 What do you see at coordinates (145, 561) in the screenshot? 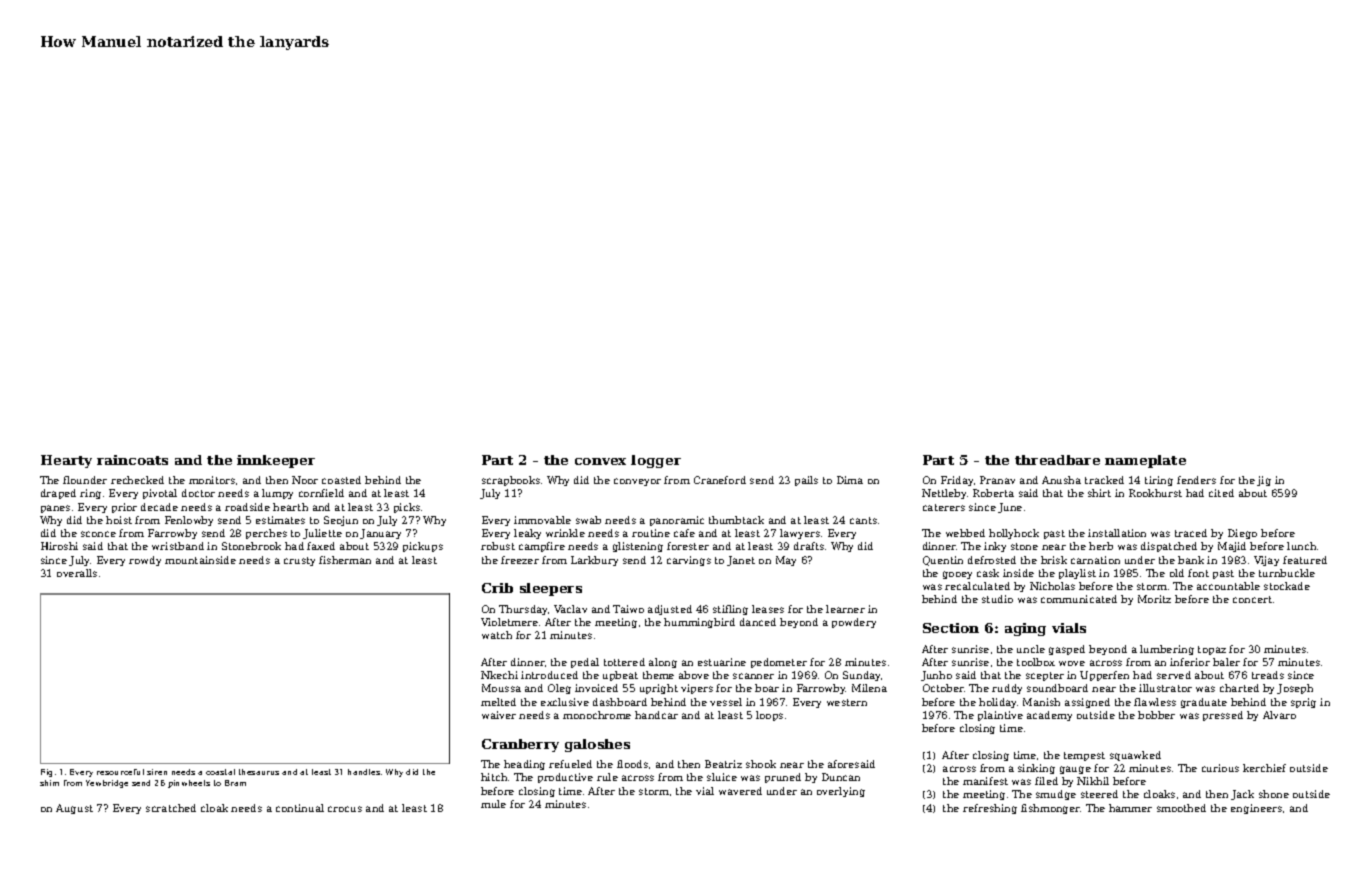
I see `rowdy` at bounding box center [145, 561].
